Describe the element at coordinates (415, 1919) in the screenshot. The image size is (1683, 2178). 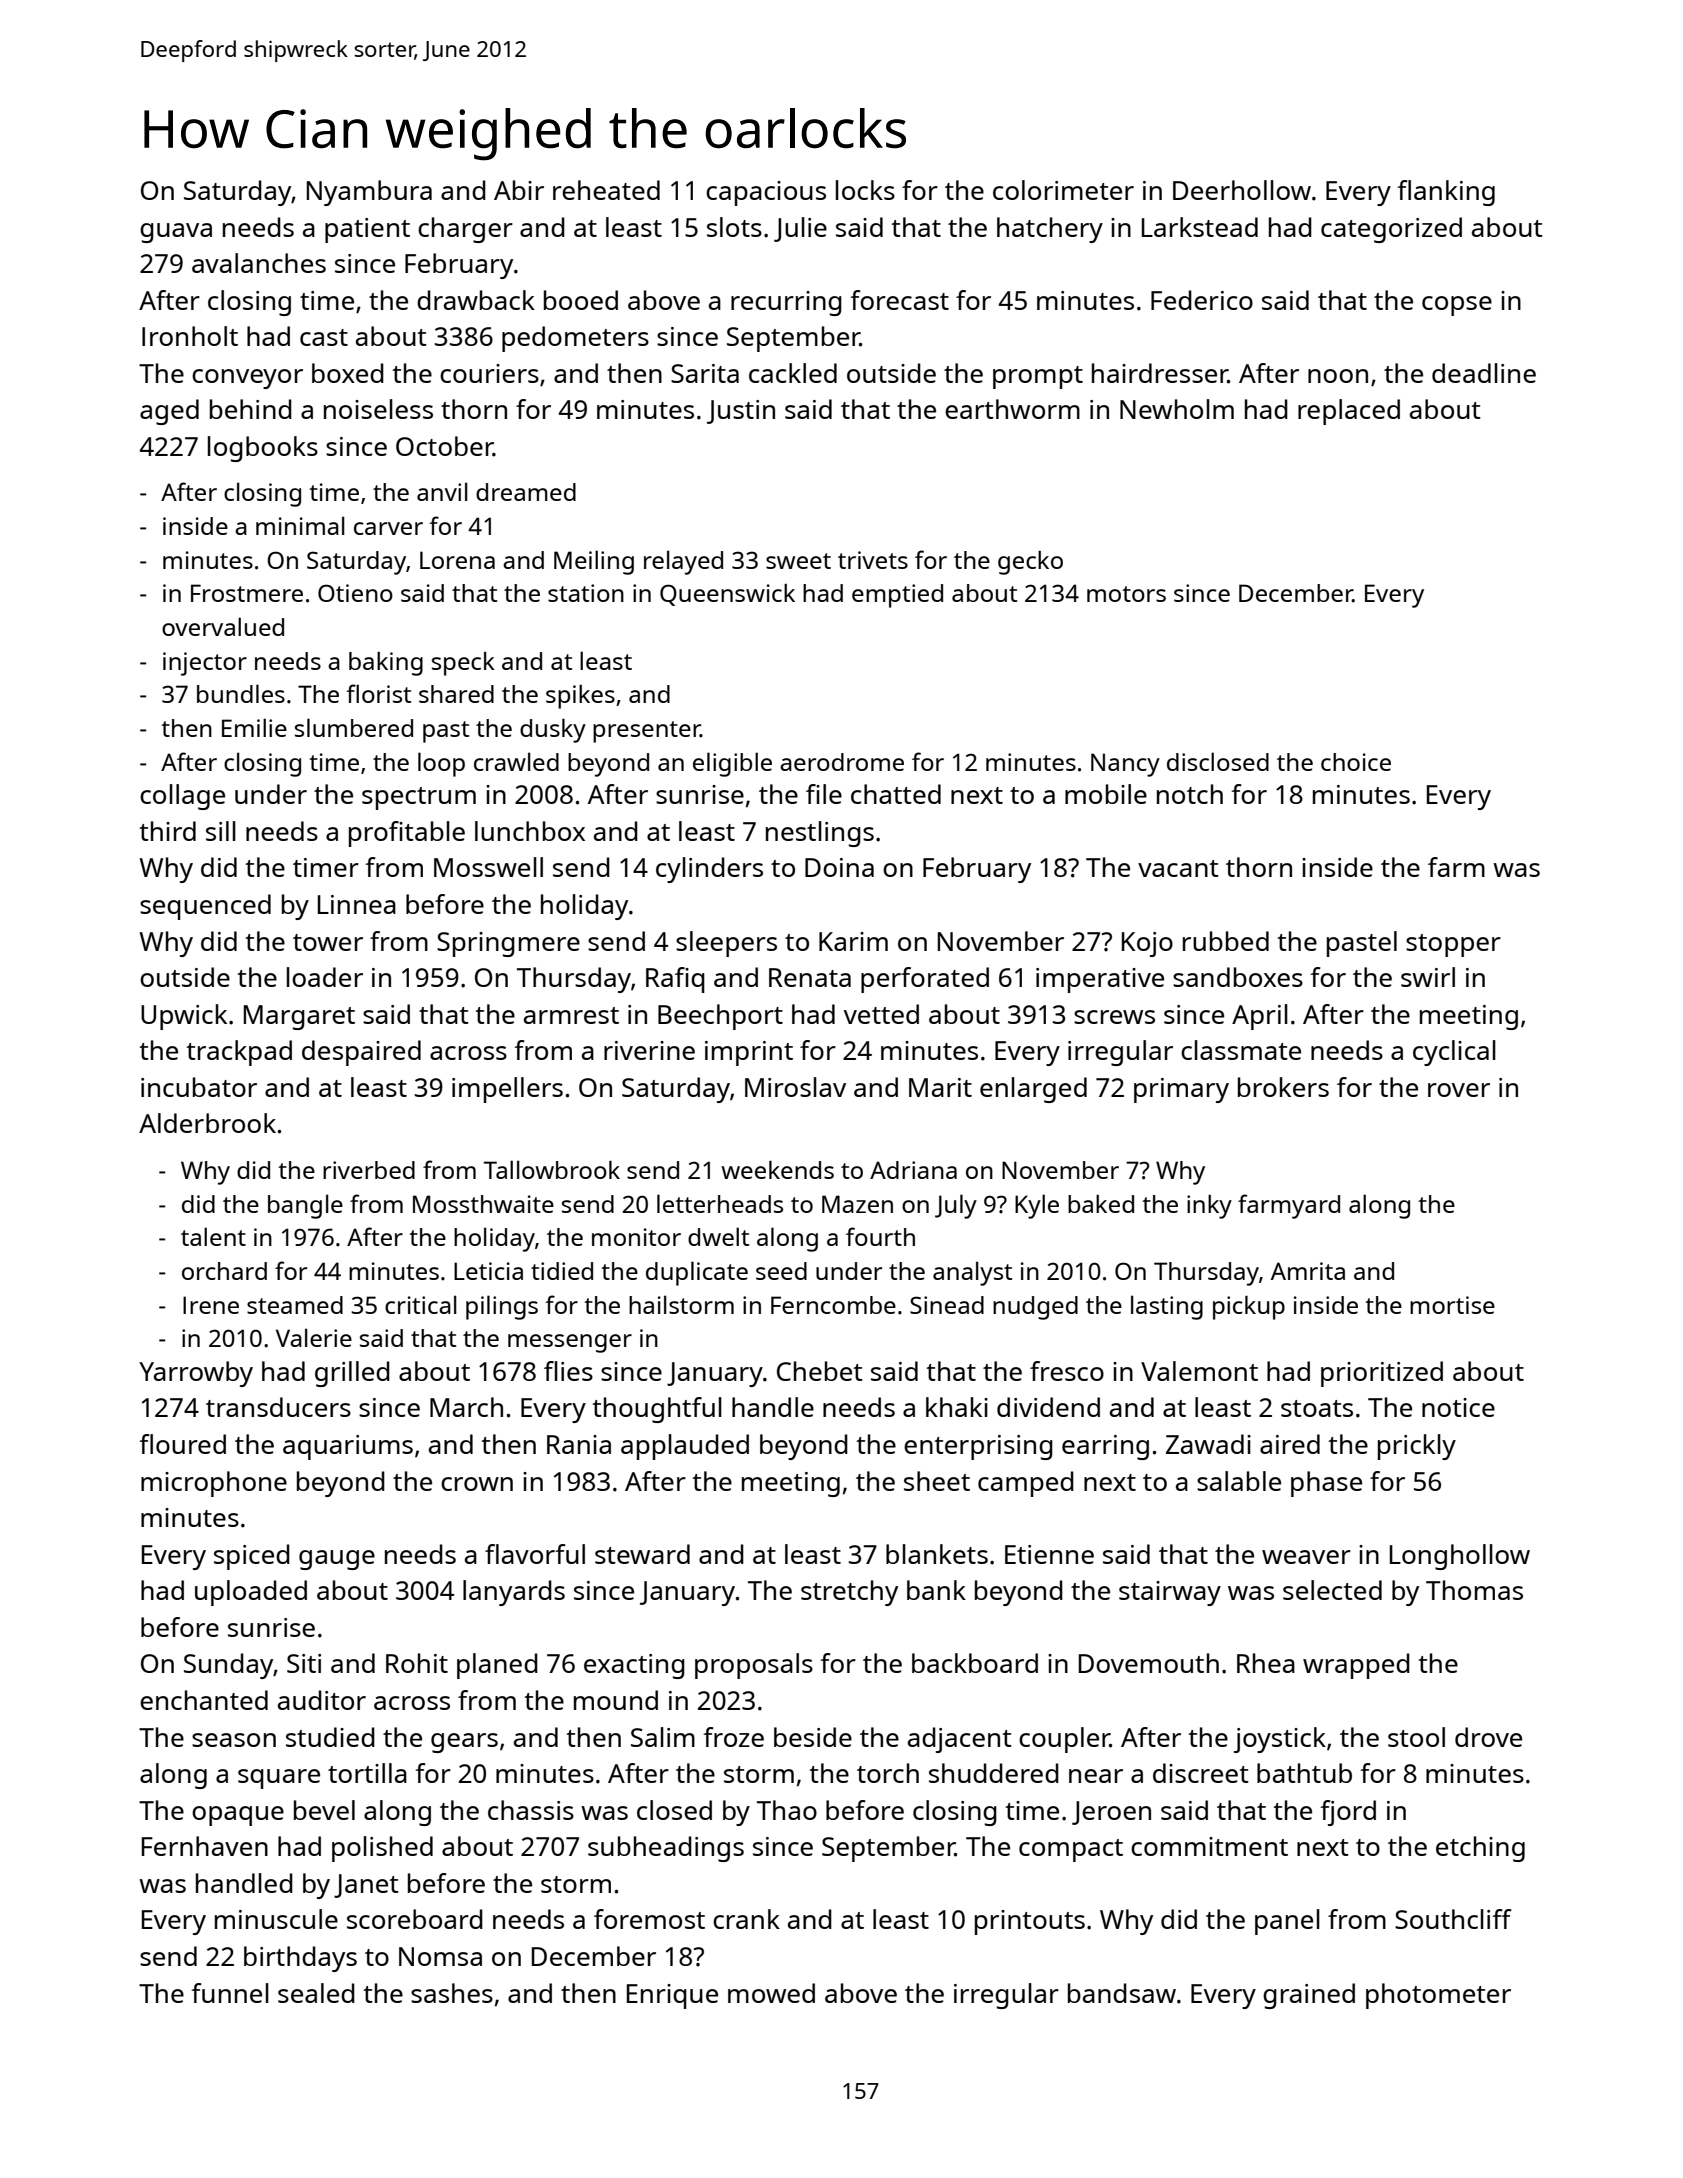
I see `scoreboard` at that location.
